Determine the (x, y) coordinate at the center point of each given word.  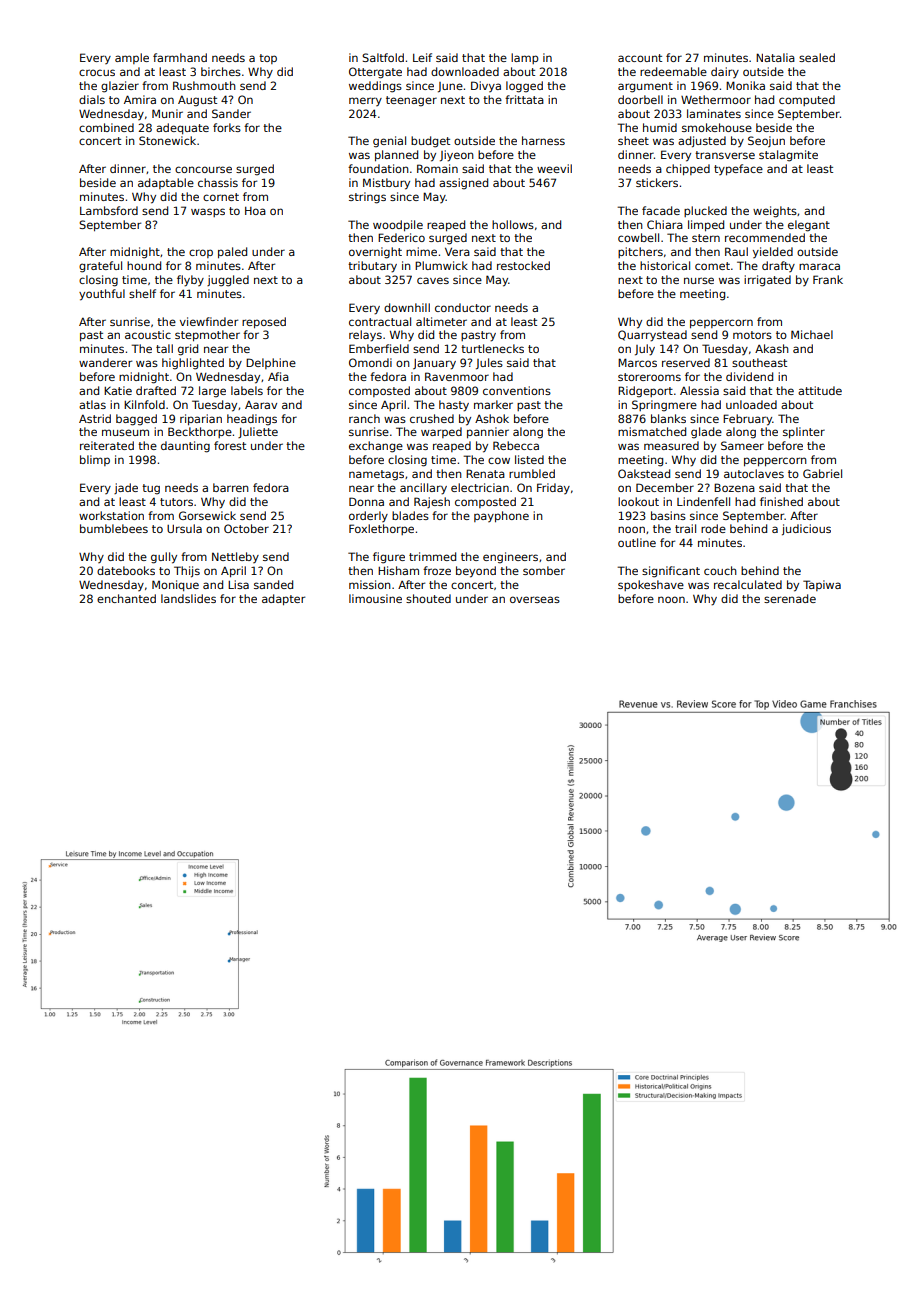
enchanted (126, 598)
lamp (525, 58)
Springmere (664, 406)
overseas (535, 599)
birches (221, 71)
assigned (463, 184)
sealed (817, 57)
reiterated (107, 445)
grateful (100, 267)
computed (807, 100)
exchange (376, 447)
